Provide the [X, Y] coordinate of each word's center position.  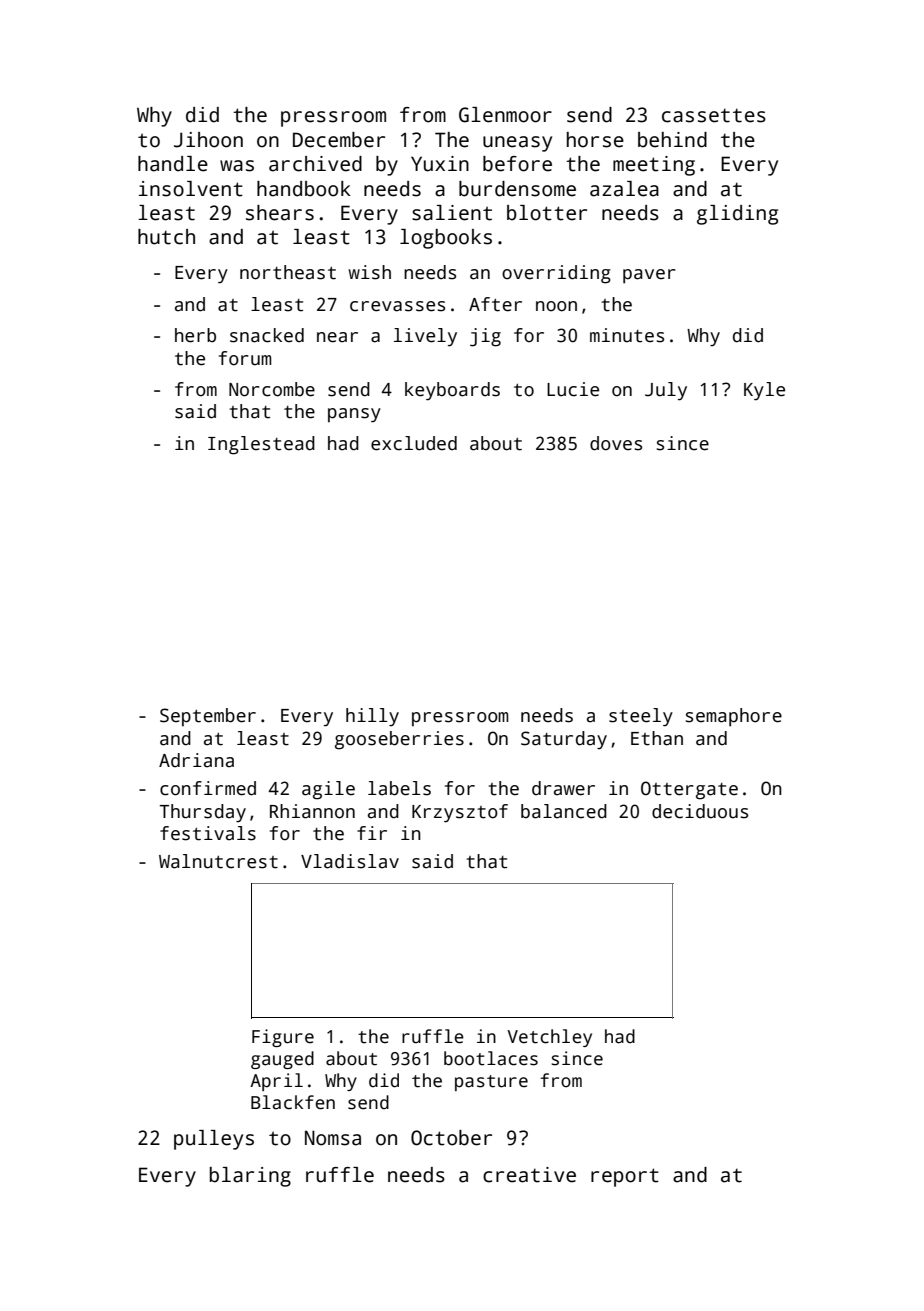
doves [616, 443]
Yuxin [440, 164]
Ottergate [689, 790]
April [276, 1082]
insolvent [191, 189]
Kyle [764, 391]
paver [649, 276]
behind [672, 140]
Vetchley [549, 1038]
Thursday [203, 813]
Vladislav [350, 861]
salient [452, 213]
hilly [372, 717]
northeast [288, 272]
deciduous [700, 811]
